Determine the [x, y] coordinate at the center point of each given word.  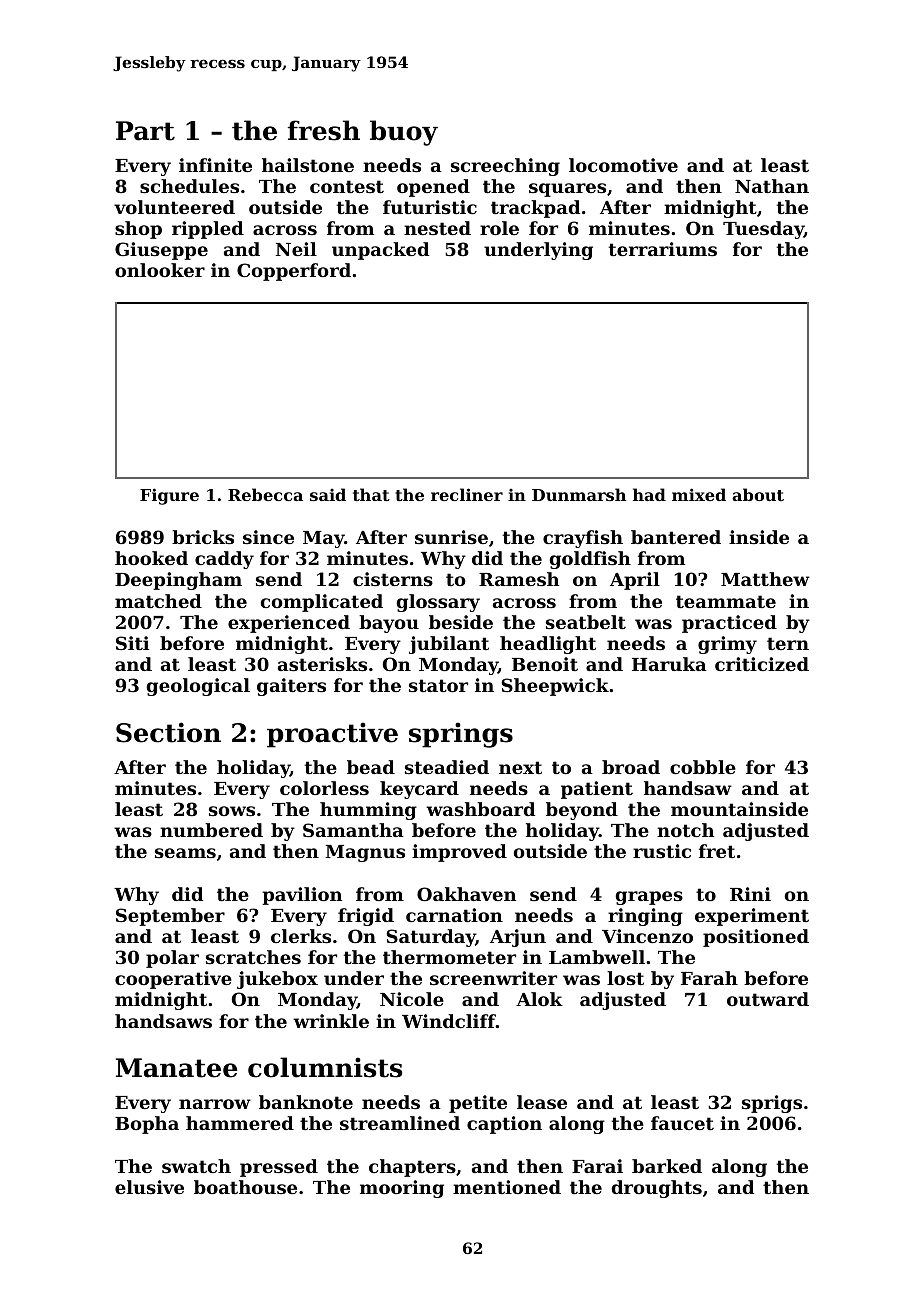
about [758, 494]
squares [567, 190]
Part [145, 131]
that [371, 494]
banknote [306, 1102]
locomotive [623, 165]
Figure [169, 496]
